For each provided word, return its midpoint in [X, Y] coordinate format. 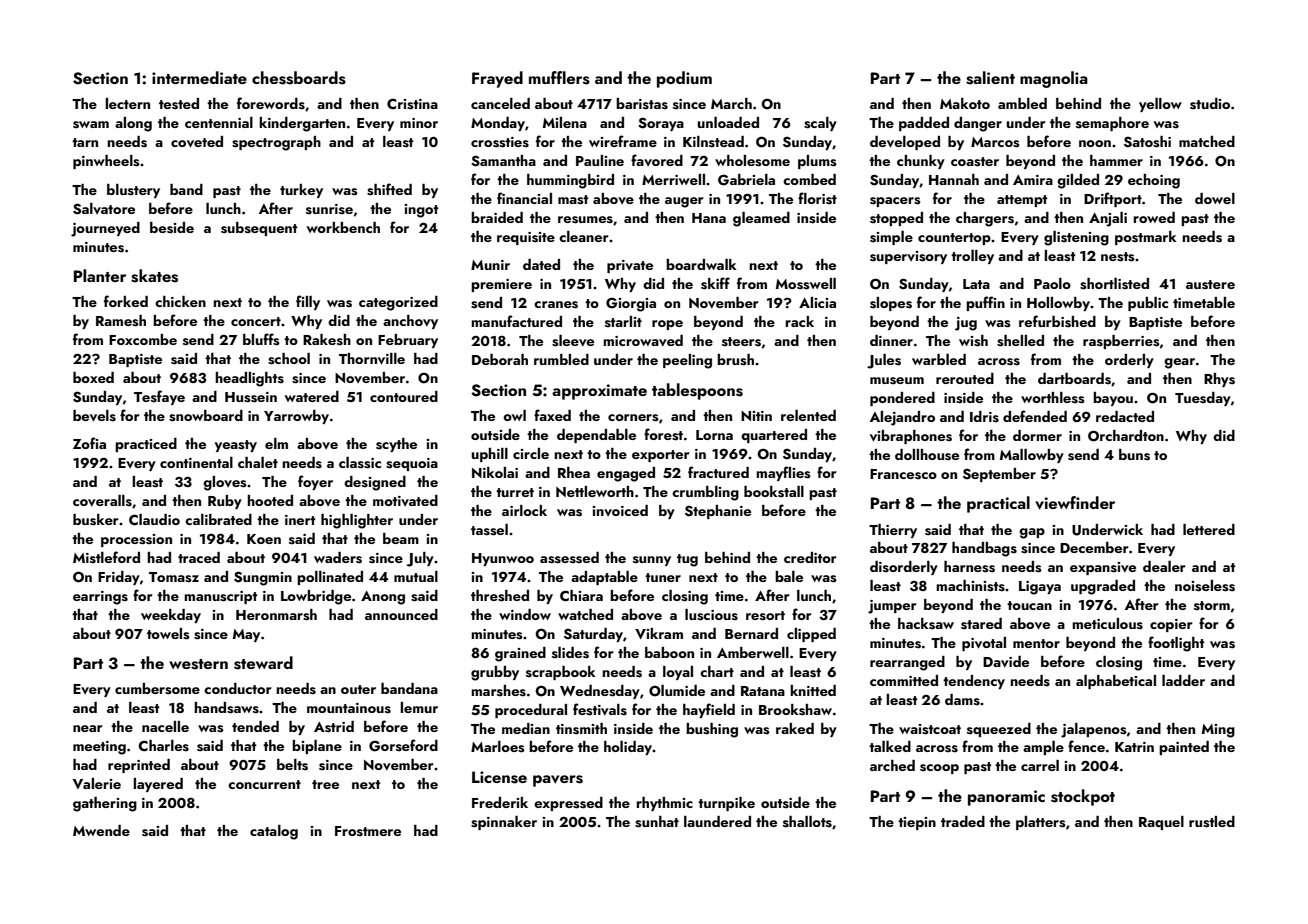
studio [1210, 104]
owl [514, 415]
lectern [127, 103]
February [408, 341]
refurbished [1057, 321]
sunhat [657, 822]
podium [684, 79]
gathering [105, 804]
